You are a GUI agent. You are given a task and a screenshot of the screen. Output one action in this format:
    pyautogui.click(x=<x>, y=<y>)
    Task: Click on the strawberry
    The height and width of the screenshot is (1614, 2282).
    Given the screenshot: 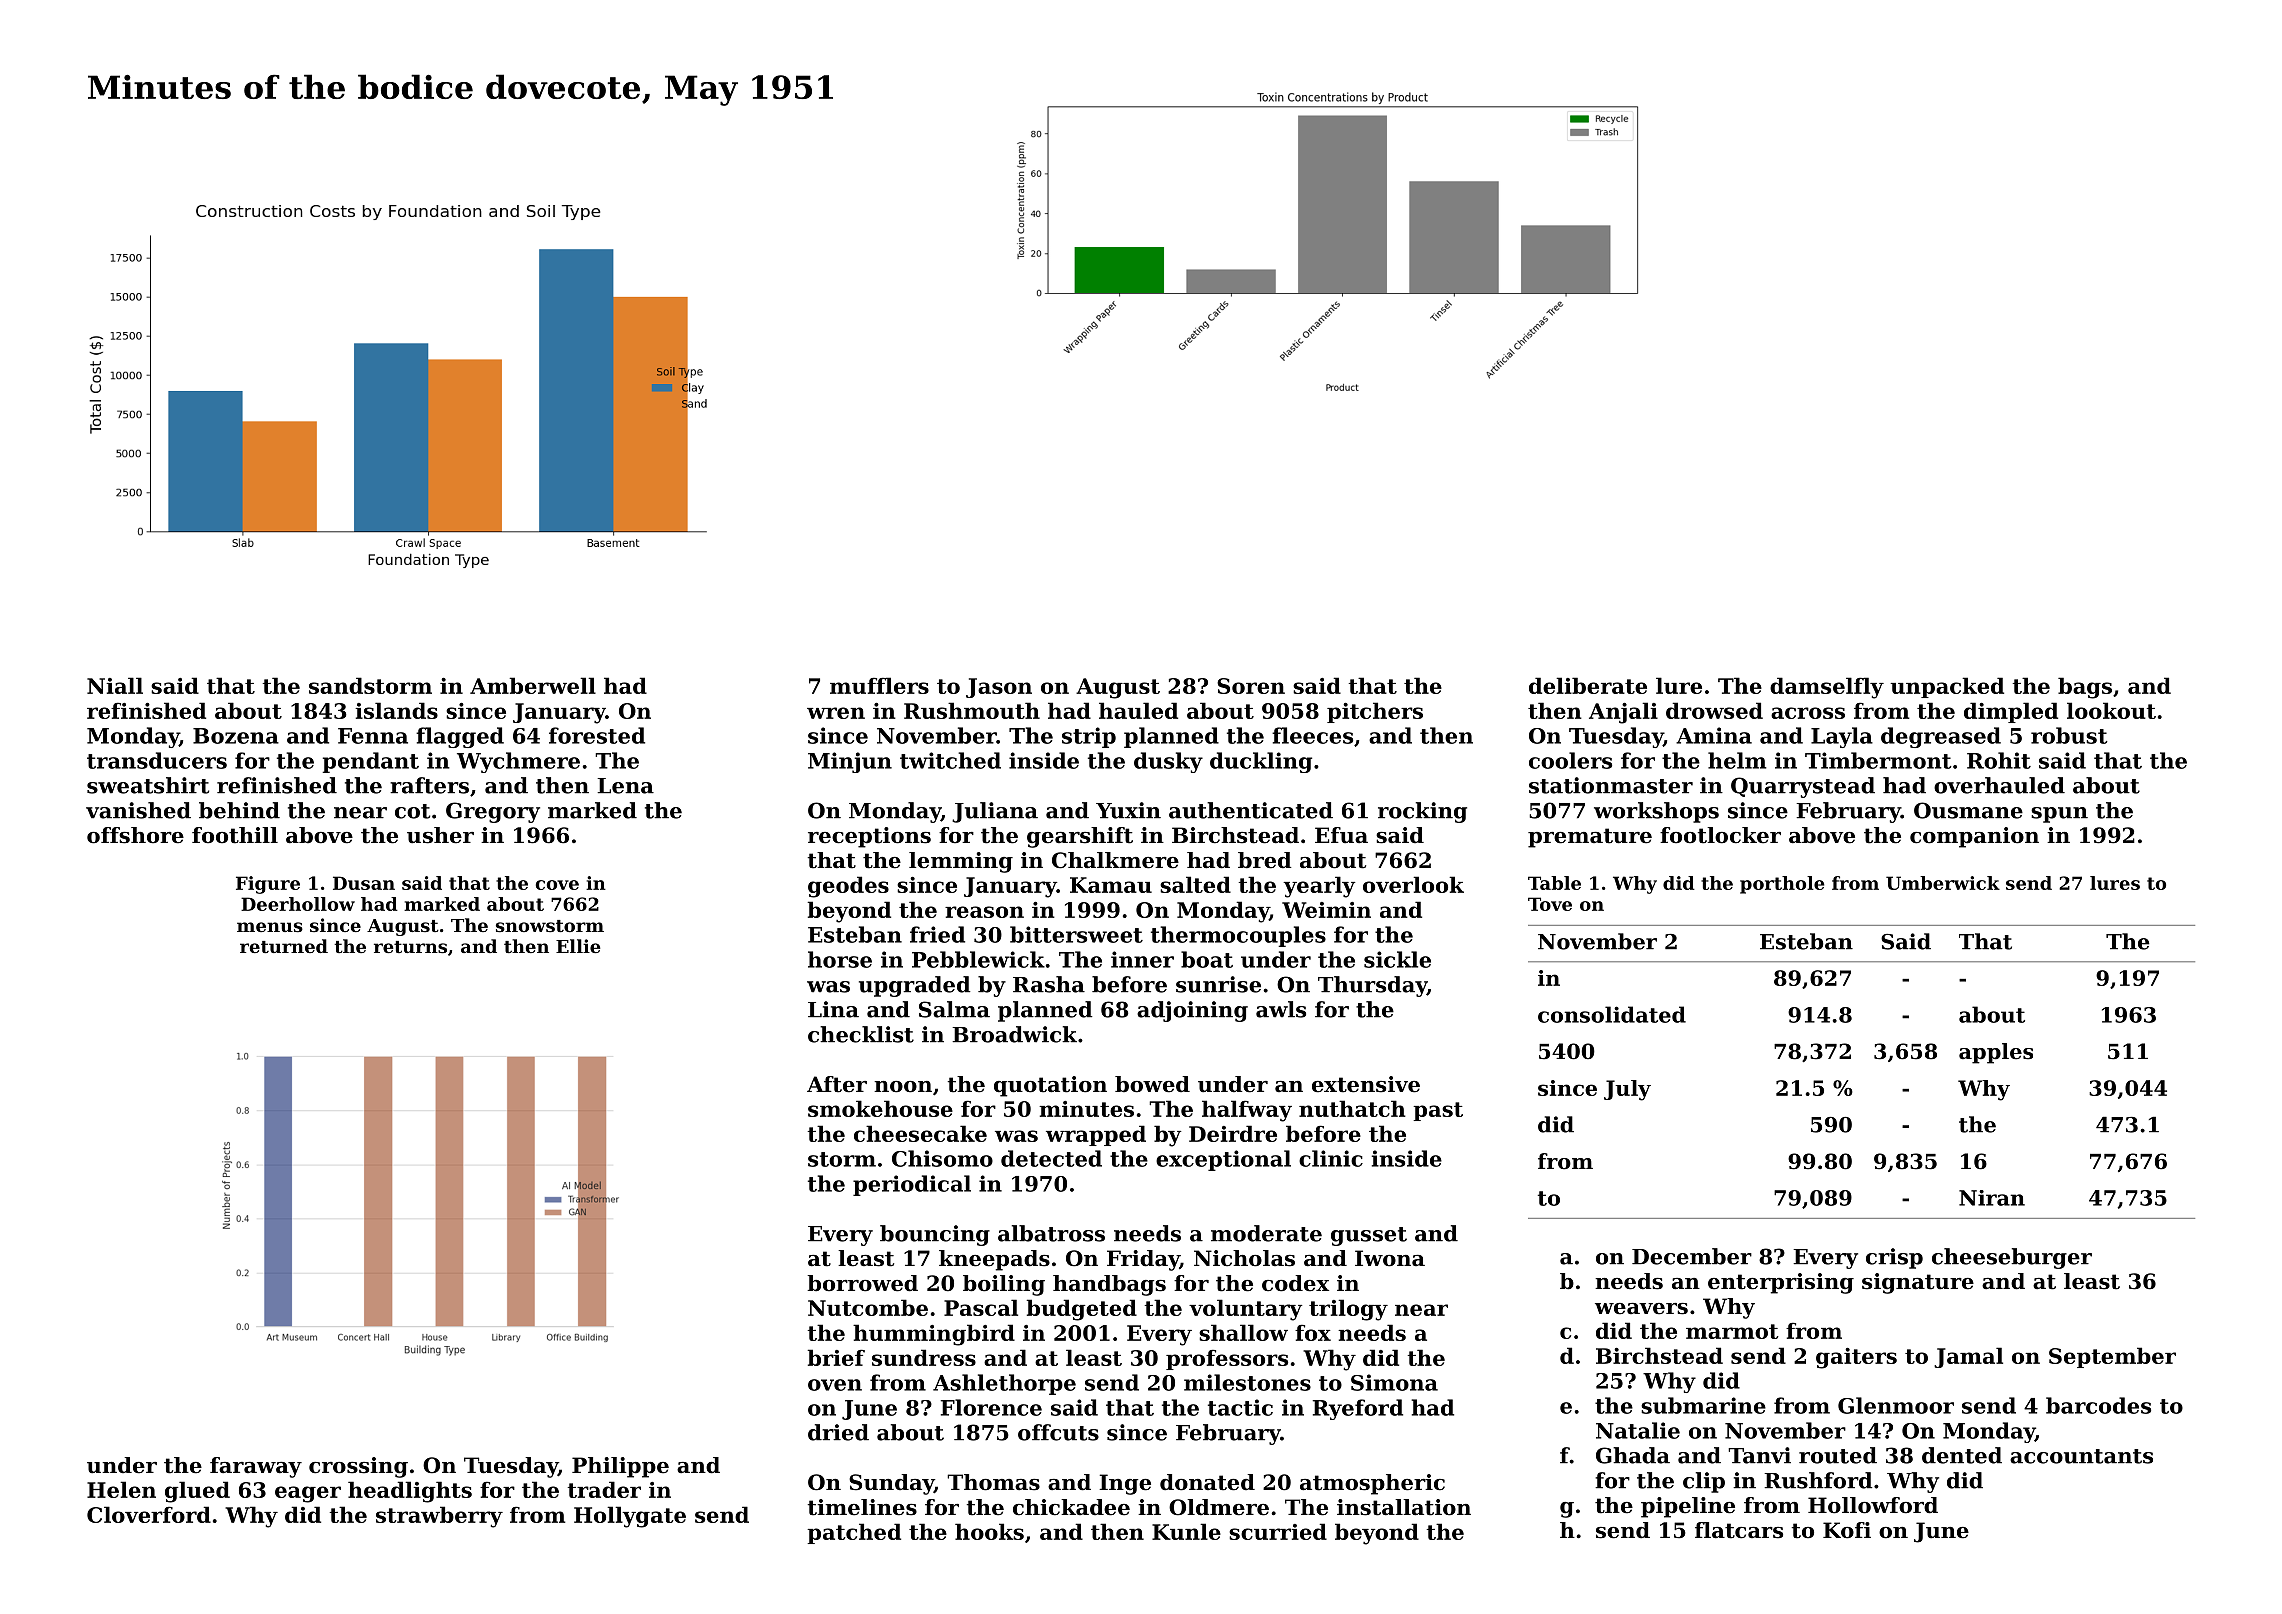 What is the action you would take?
    pyautogui.click(x=439, y=1517)
